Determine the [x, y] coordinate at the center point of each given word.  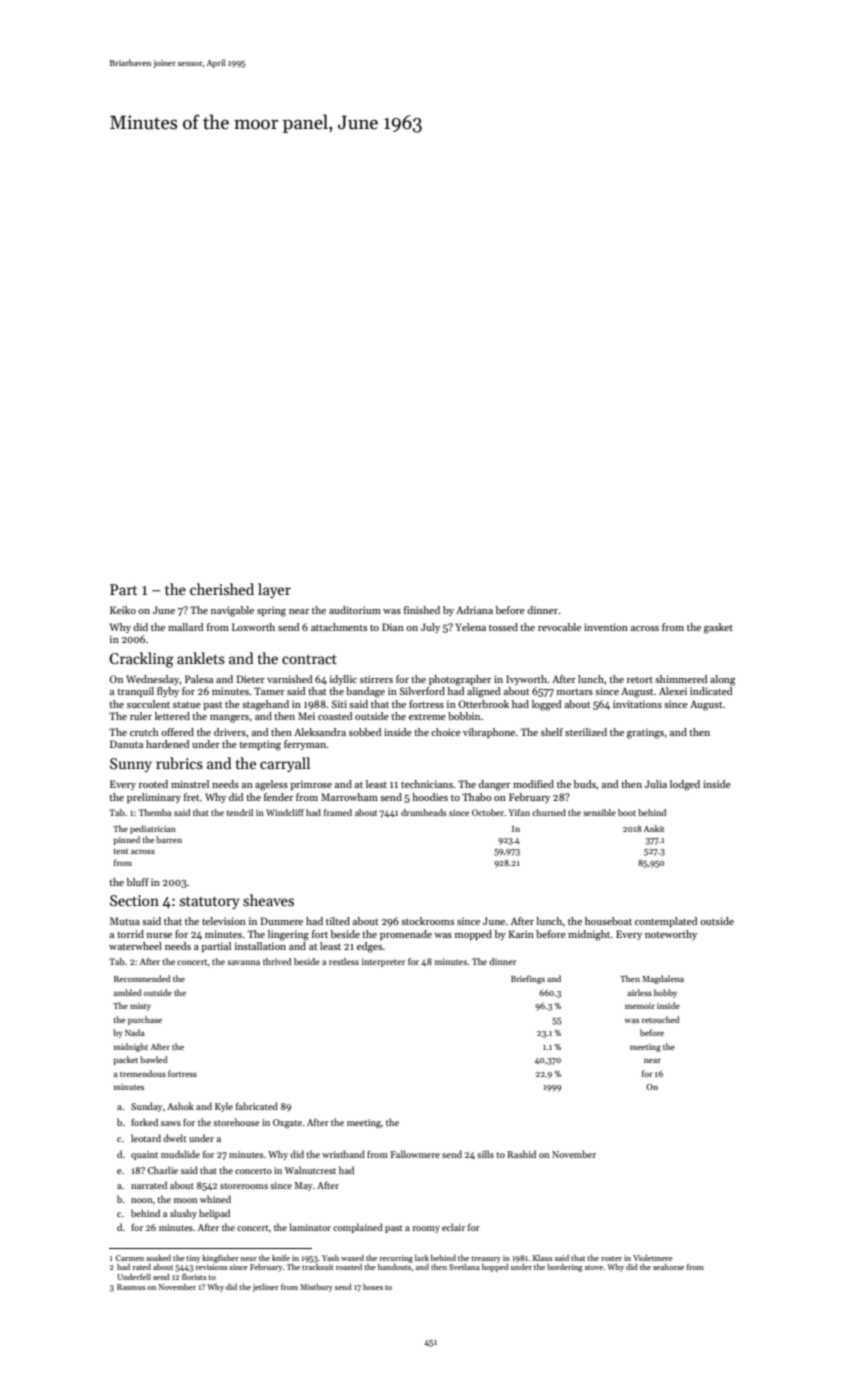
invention [606, 627]
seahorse [668, 1267]
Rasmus [131, 1287]
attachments [339, 627]
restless [344, 961]
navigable [232, 611]
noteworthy [671, 935]
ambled [127, 992]
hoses [373, 1287]
